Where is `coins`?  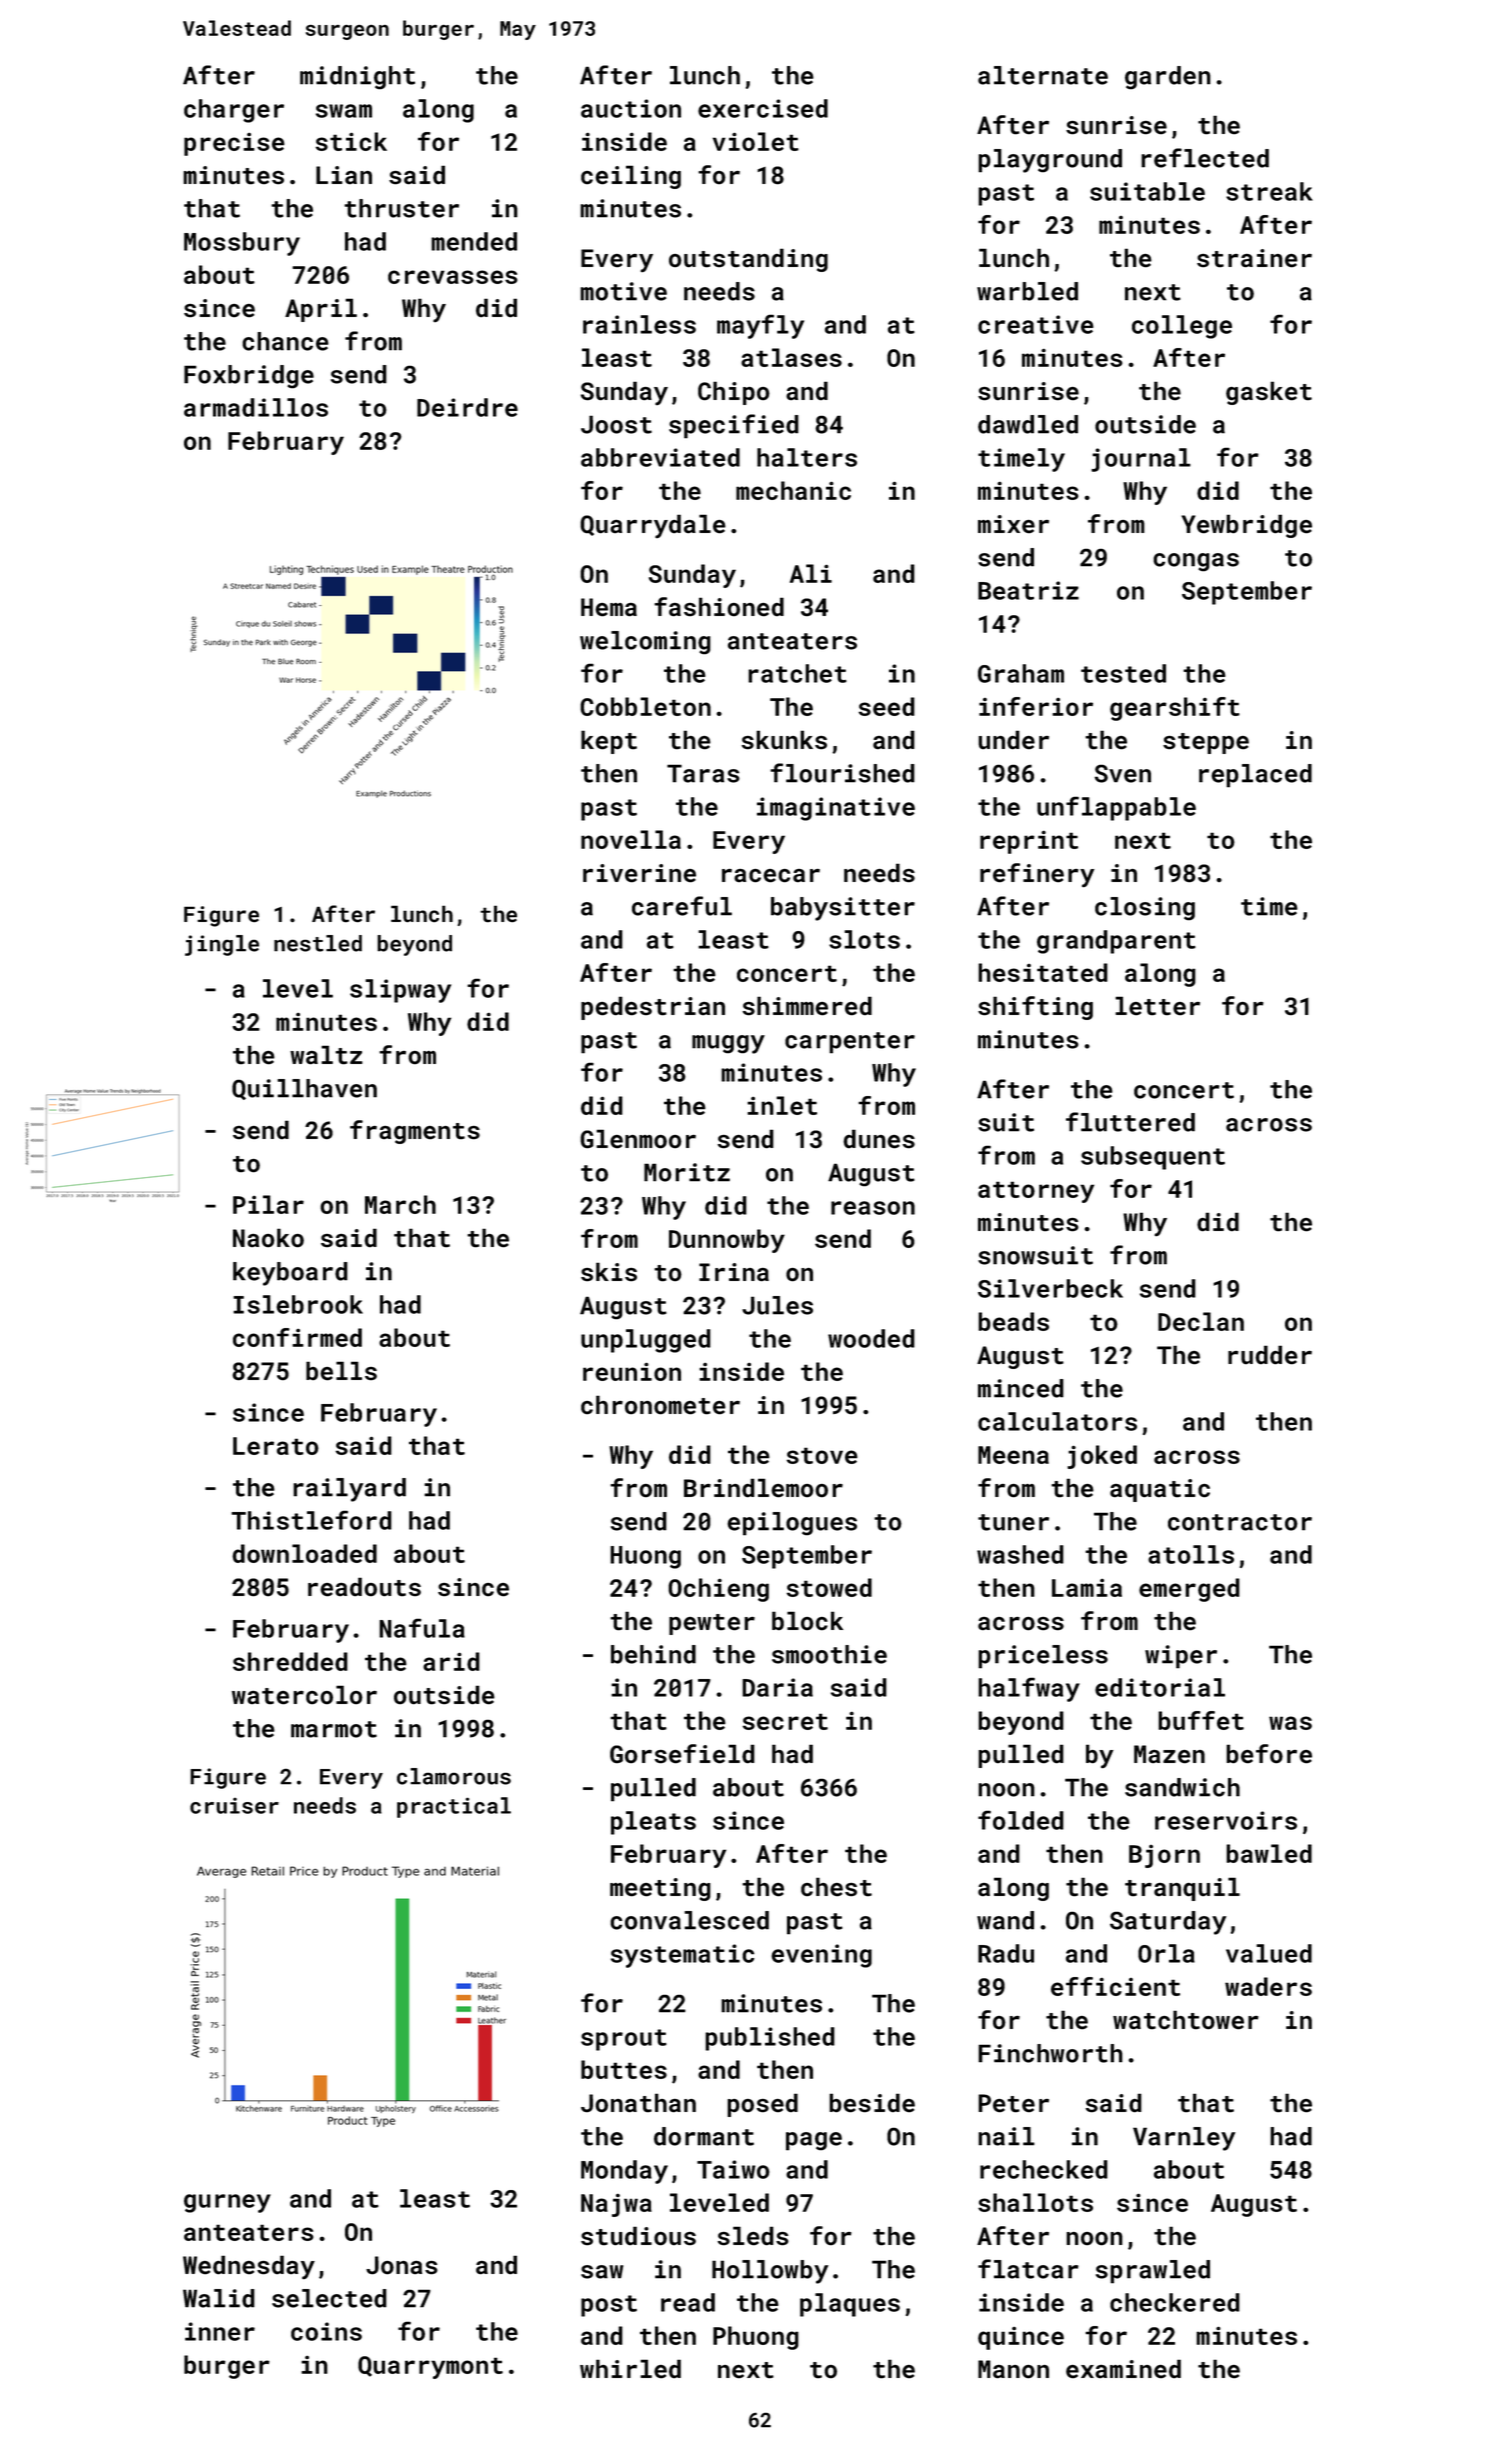 coins is located at coordinates (326, 2331).
